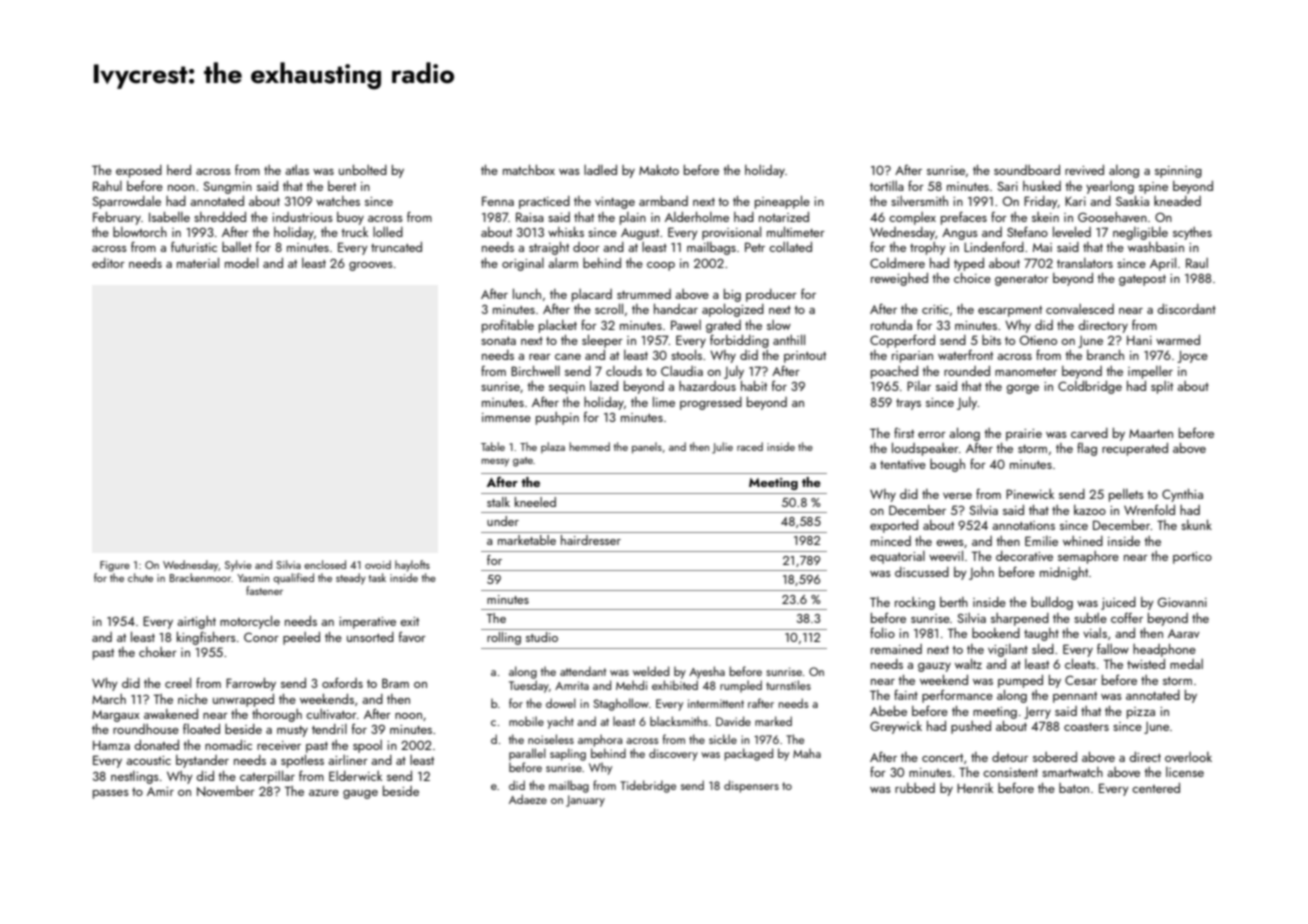  Describe the element at coordinates (981, 573) in the page. I see `John` at that location.
